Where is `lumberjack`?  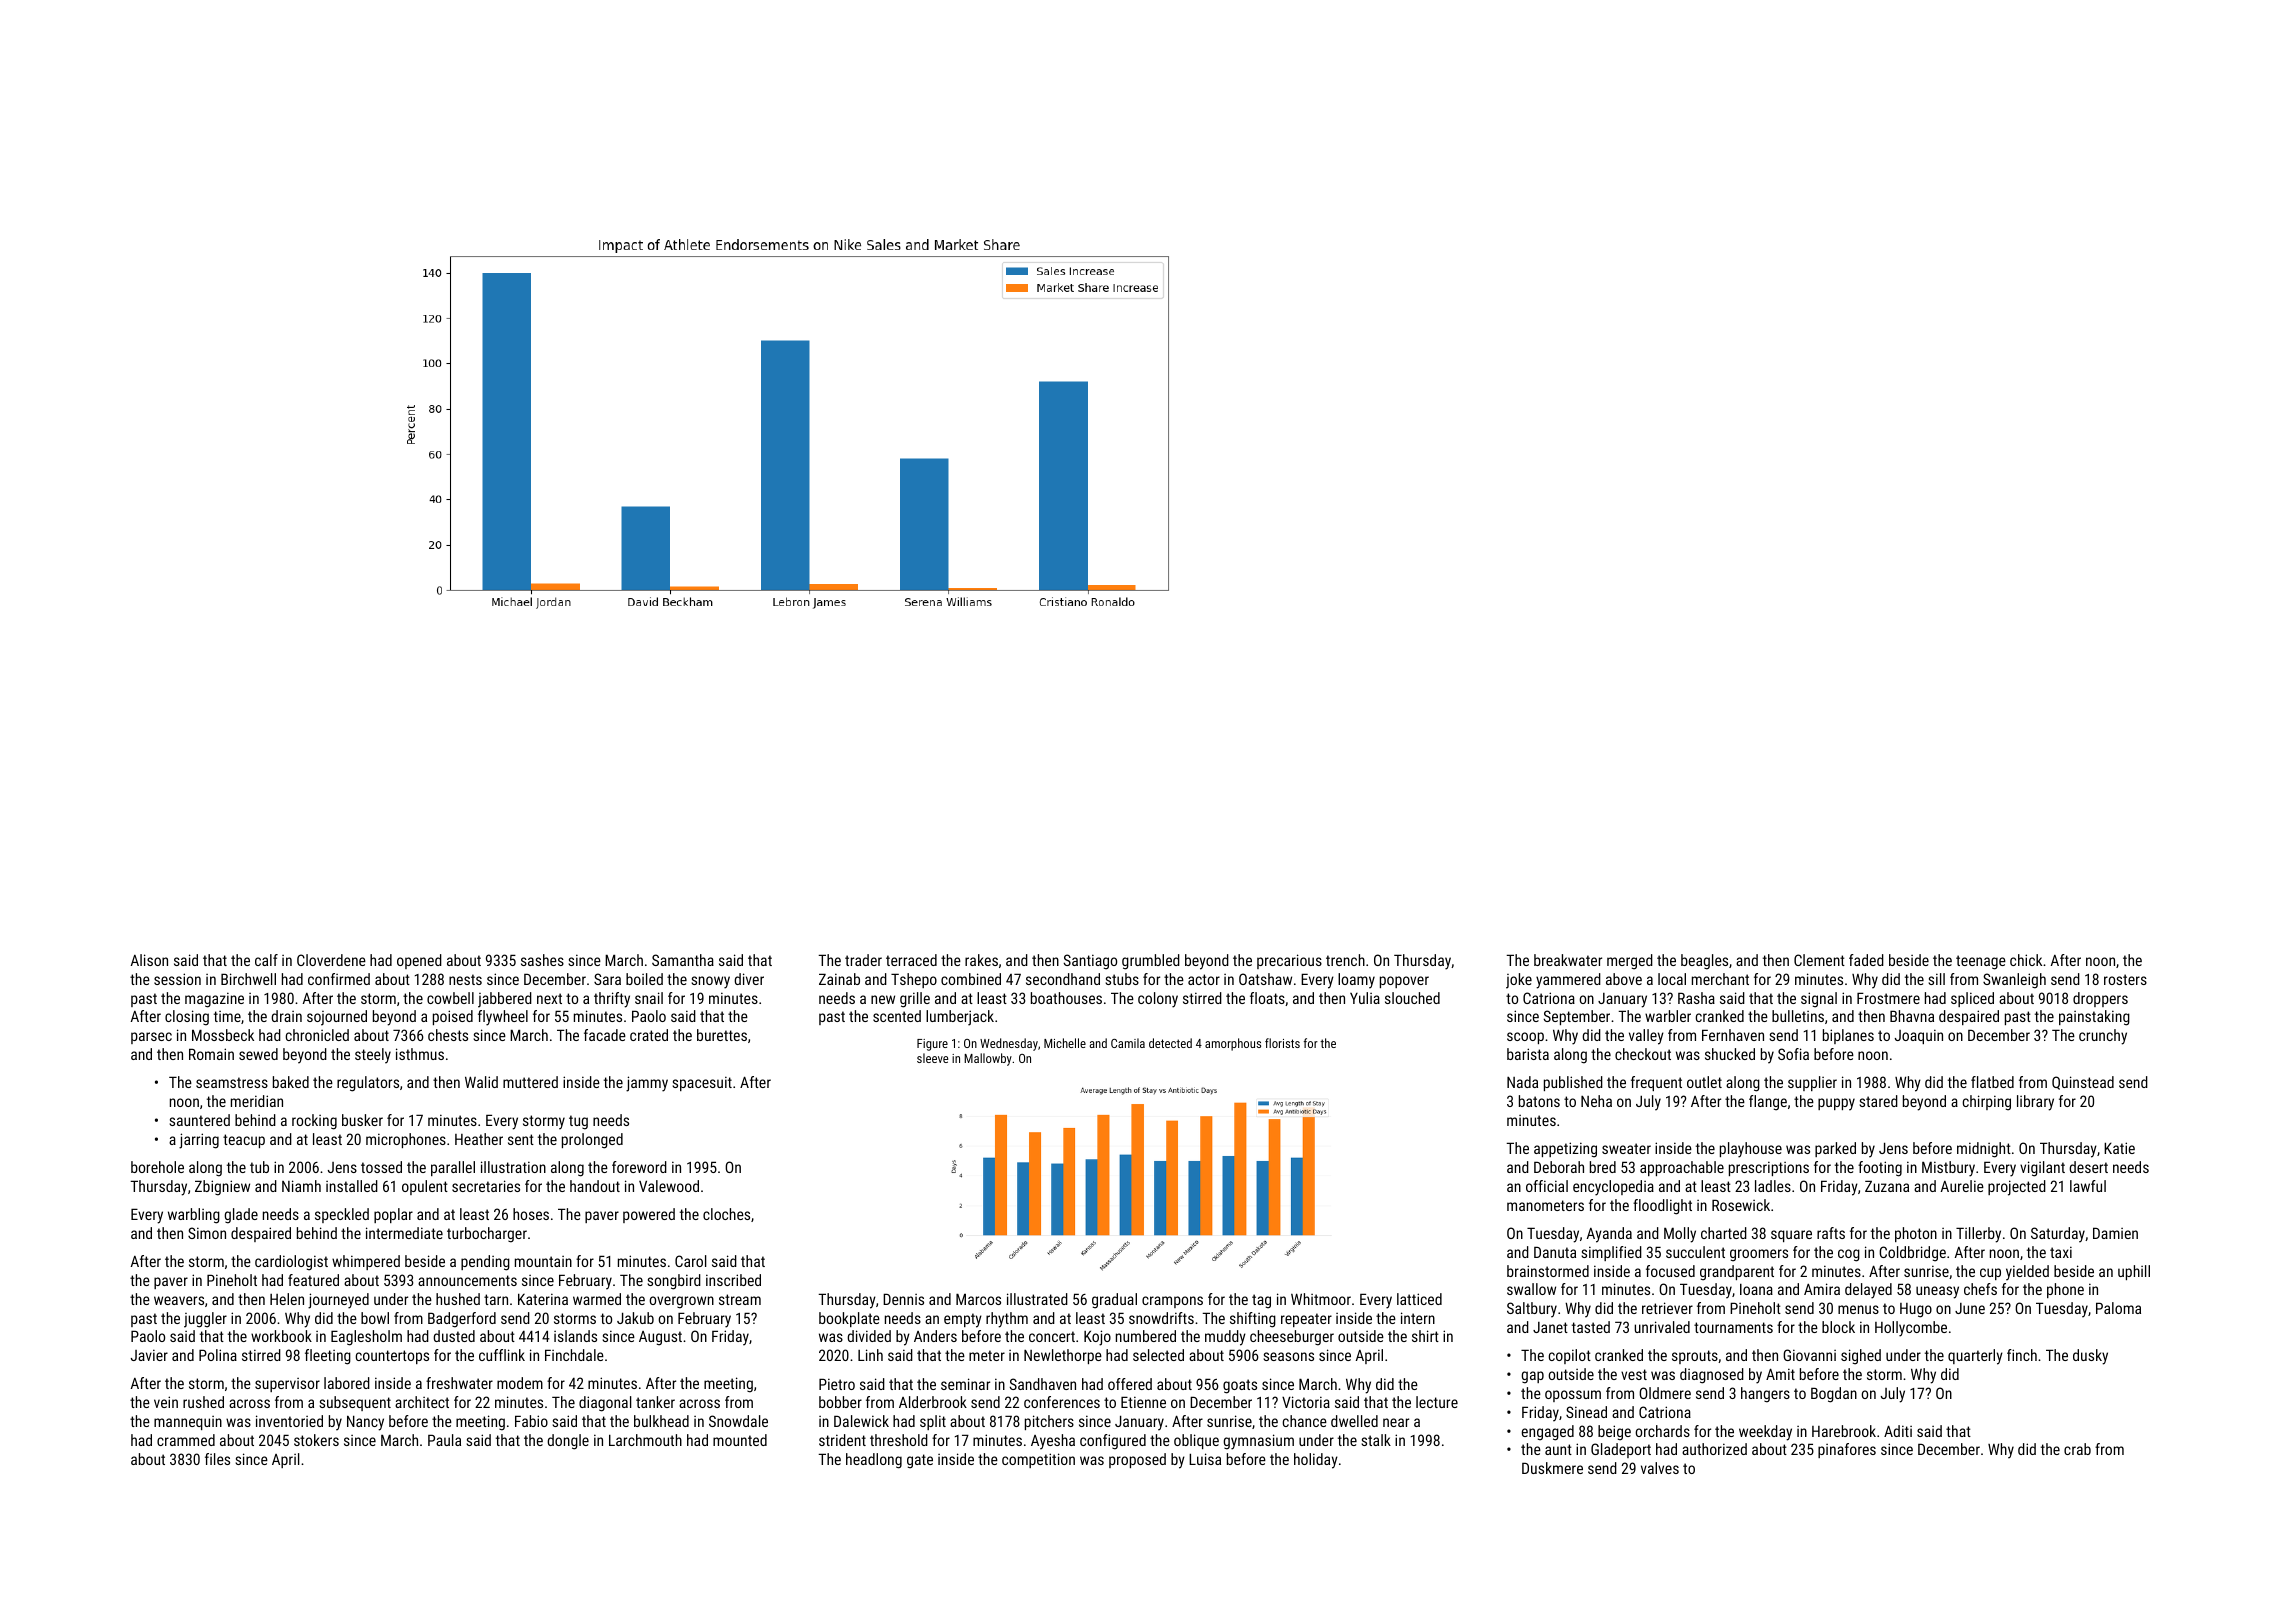
lumberjack is located at coordinates (960, 1018).
